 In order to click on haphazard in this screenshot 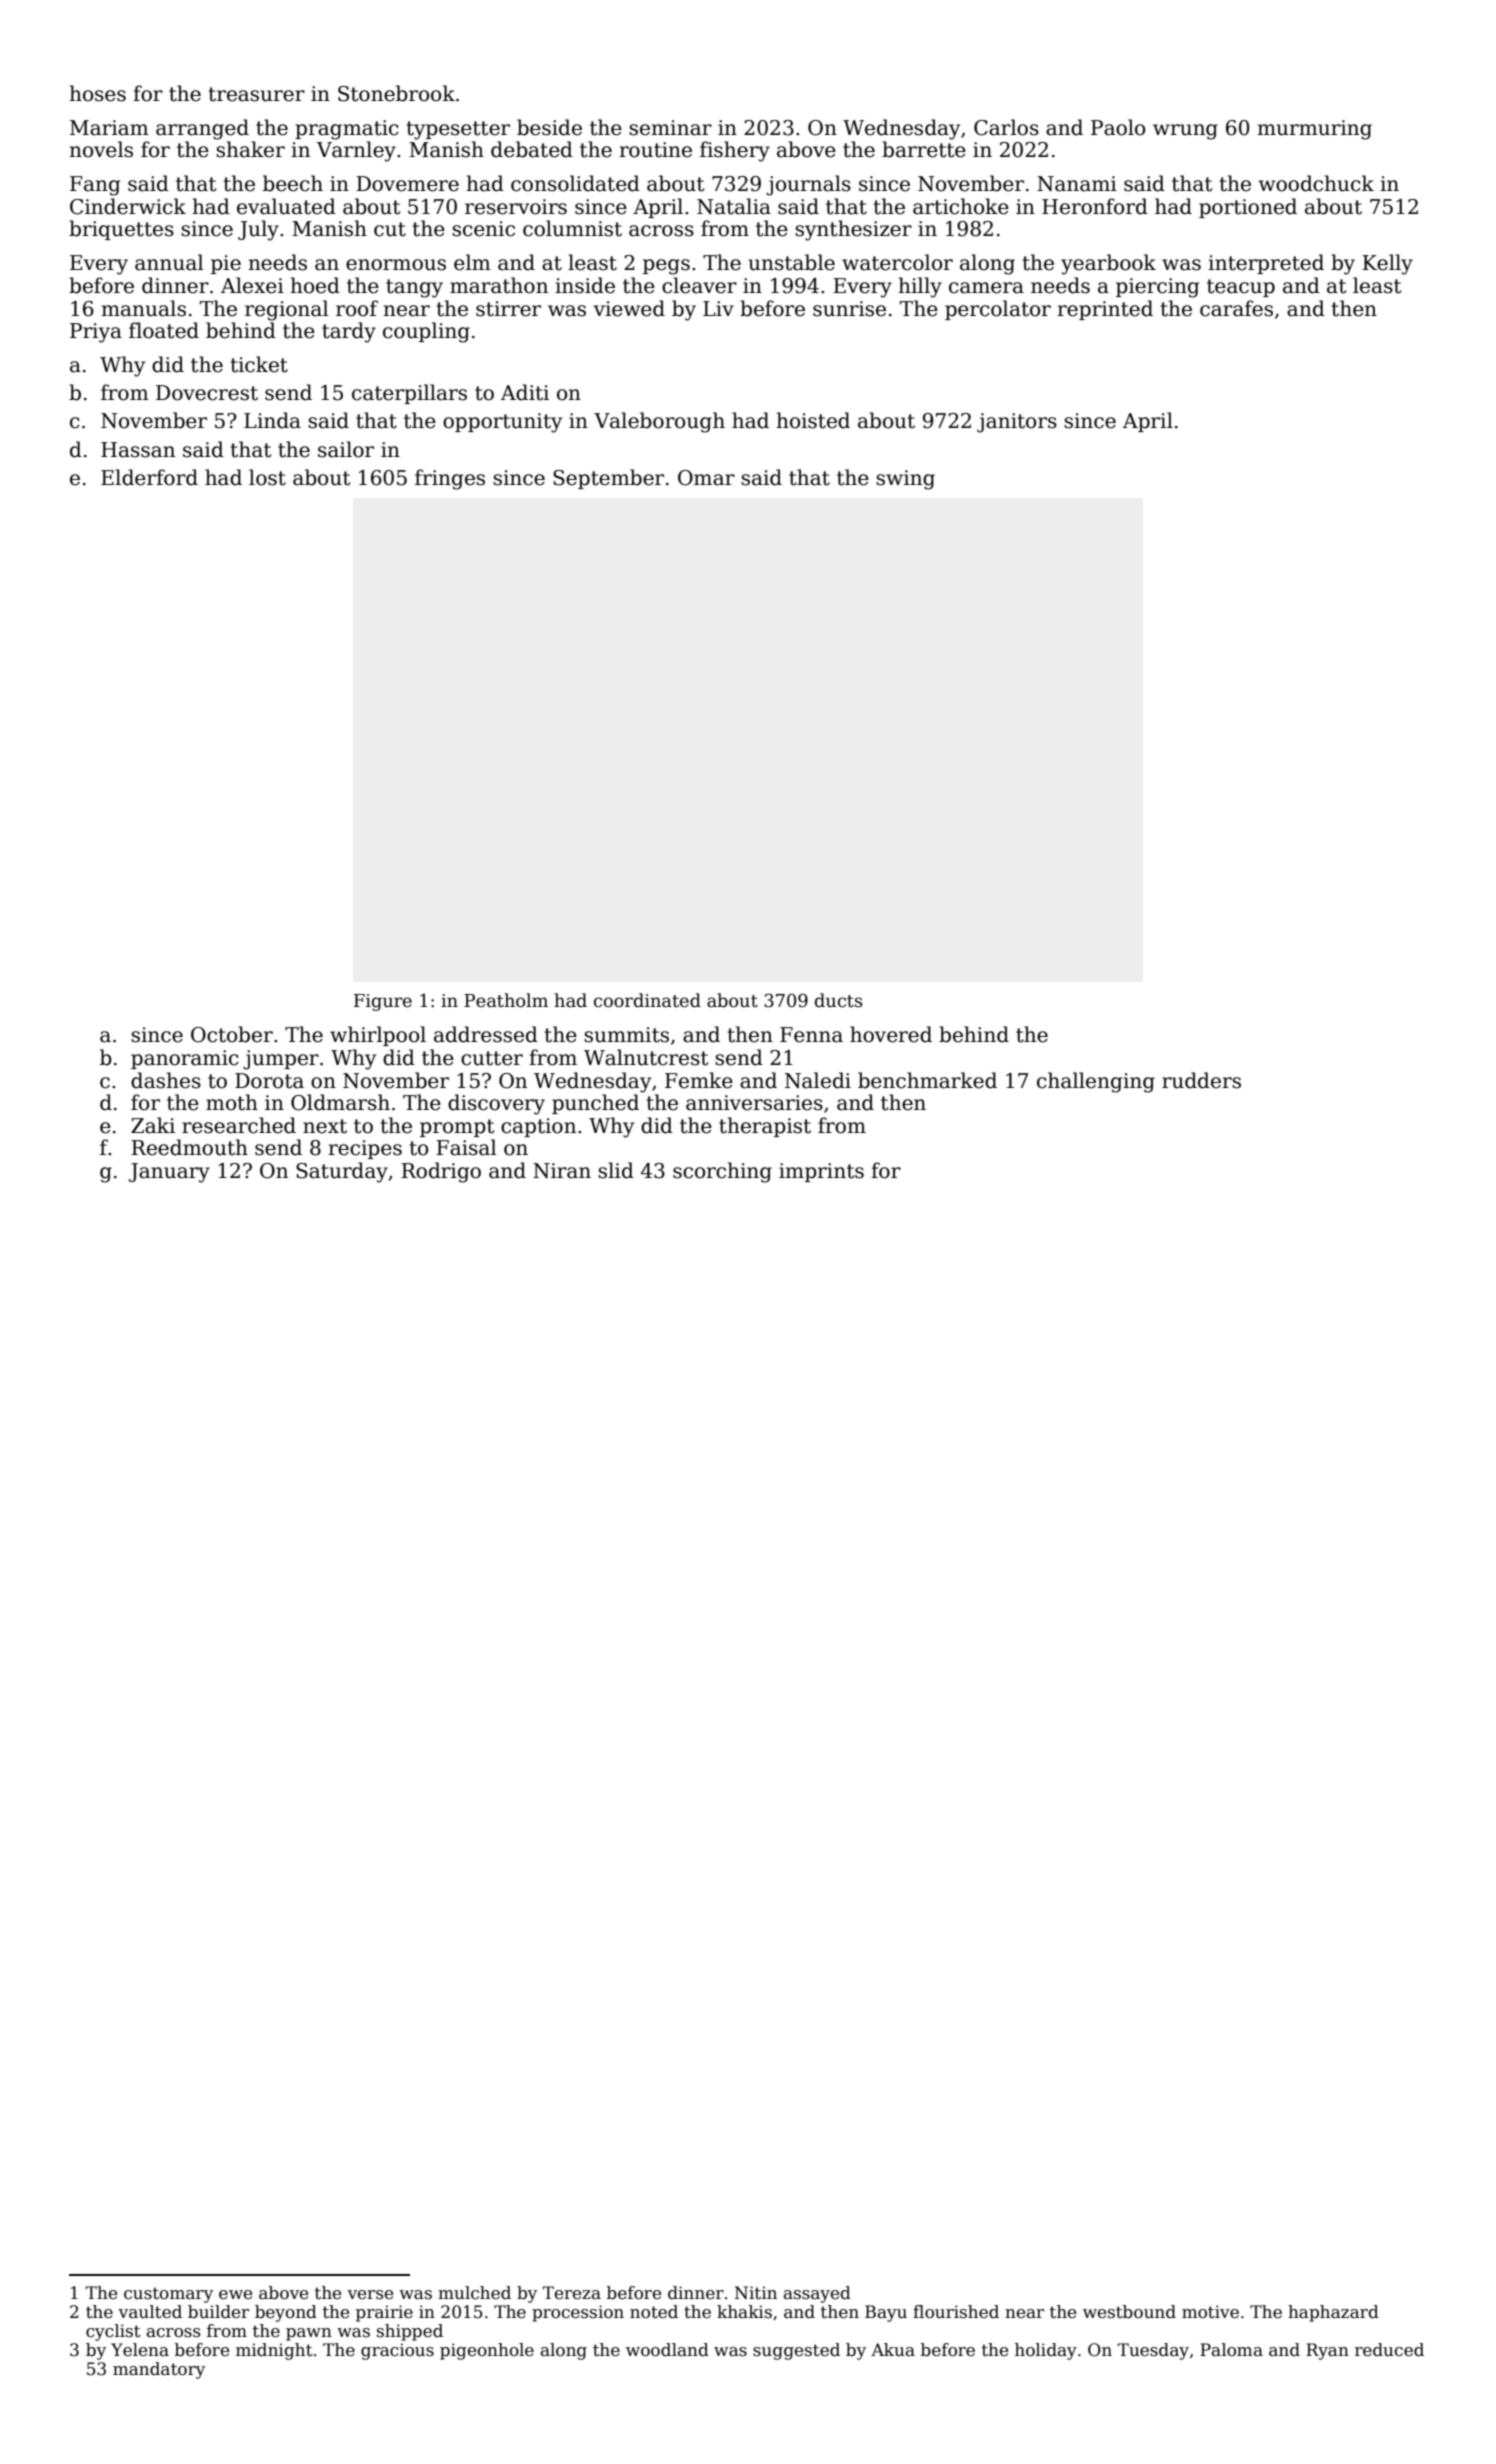, I will do `click(1333, 2313)`.
